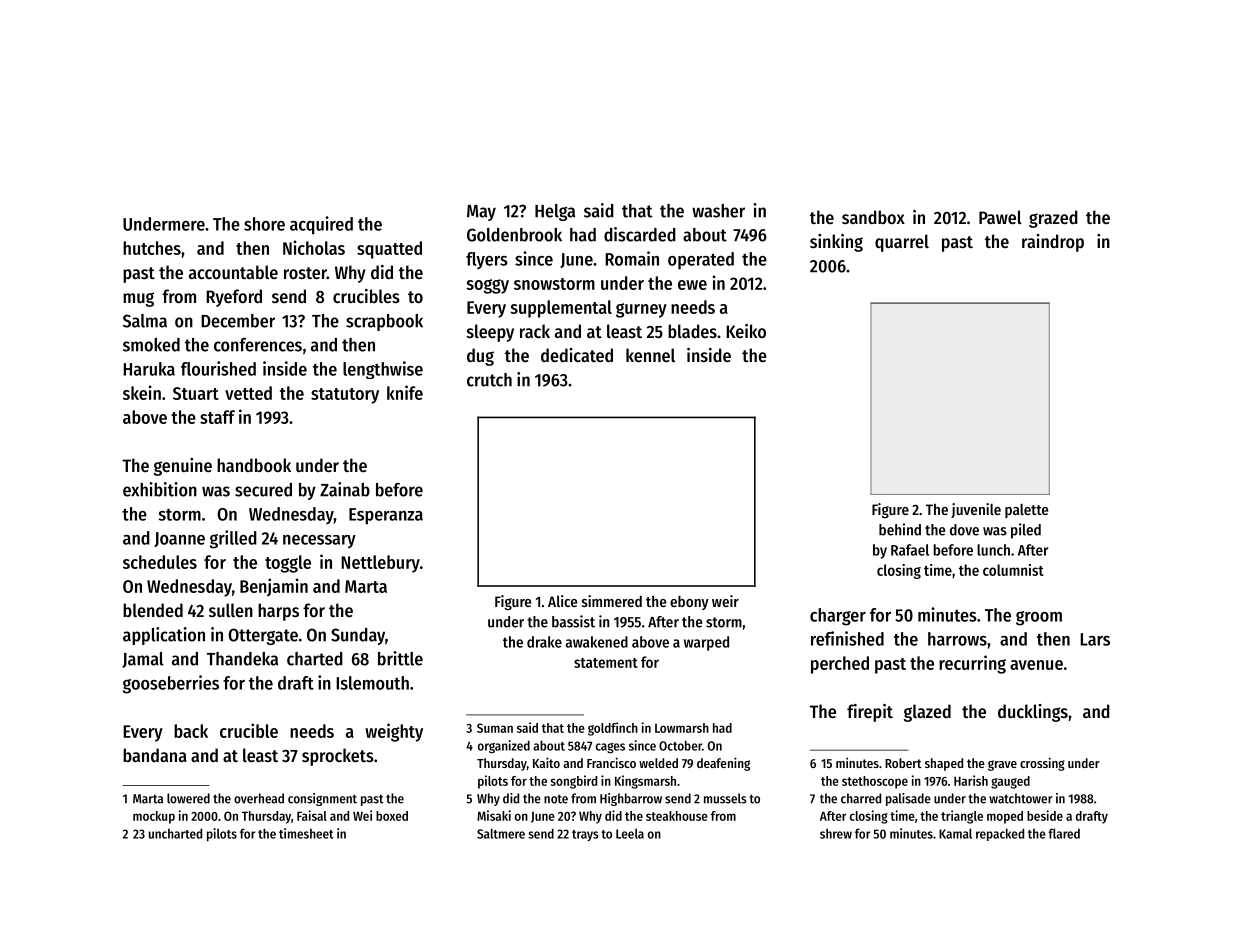 This image has width=1233, height=952. I want to click on note, so click(556, 799).
